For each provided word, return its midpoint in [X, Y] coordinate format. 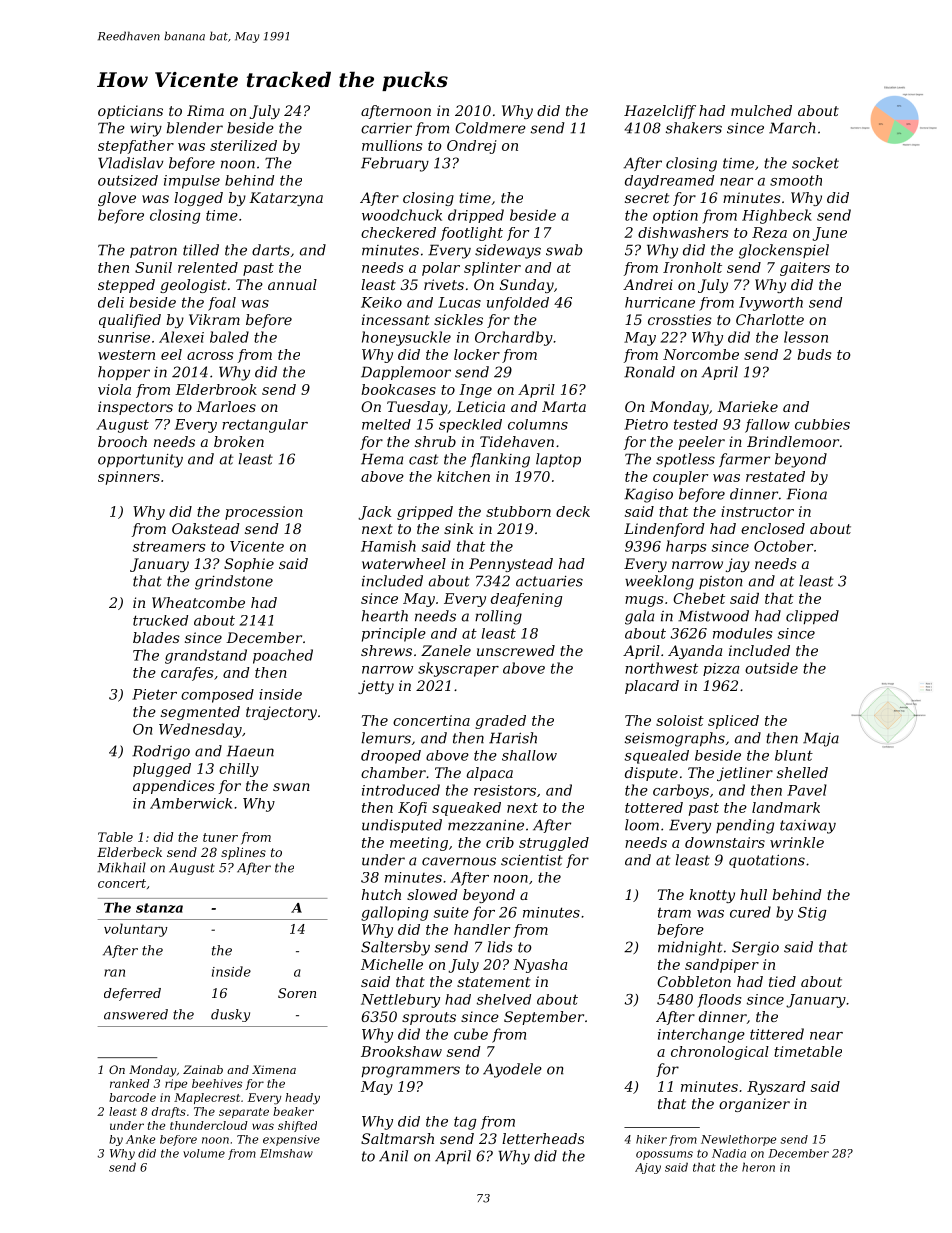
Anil [393, 1156]
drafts [169, 1112]
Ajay [648, 1168]
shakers [694, 128]
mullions [392, 145]
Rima [205, 110]
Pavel [807, 790]
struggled [554, 844]
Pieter [154, 694]
